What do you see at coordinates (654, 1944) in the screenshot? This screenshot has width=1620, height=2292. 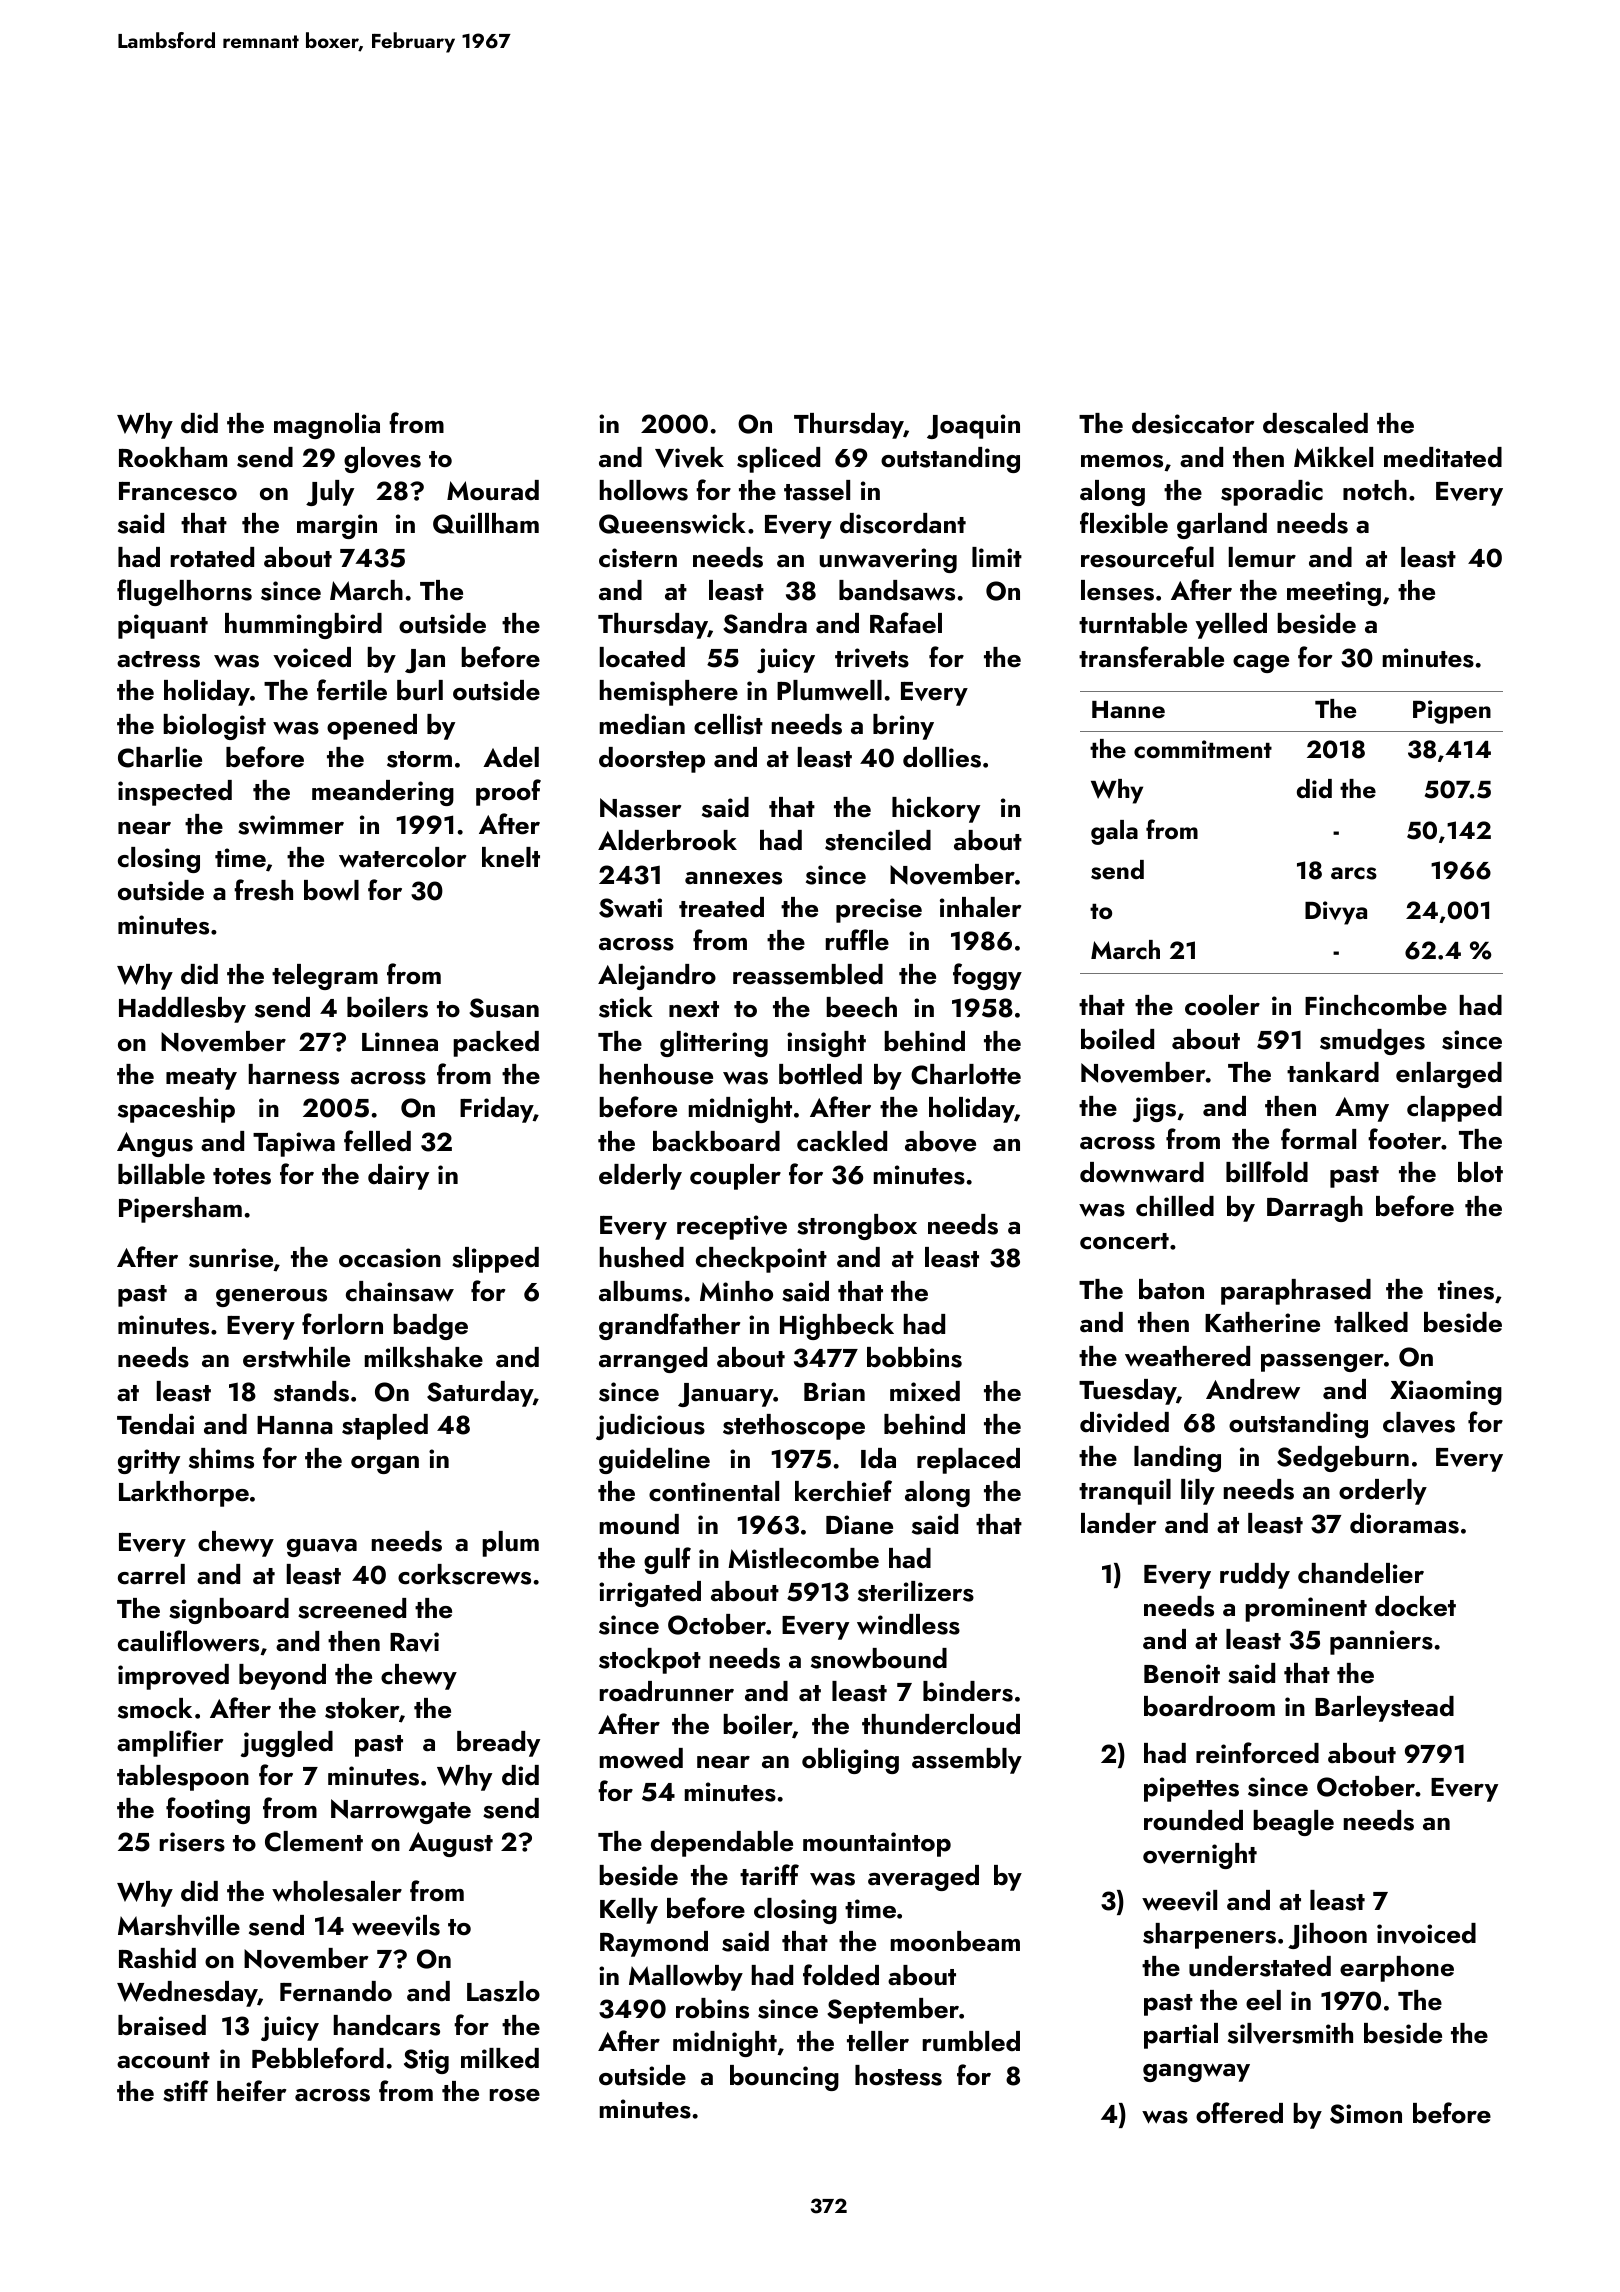 I see `Raymond` at bounding box center [654, 1944].
